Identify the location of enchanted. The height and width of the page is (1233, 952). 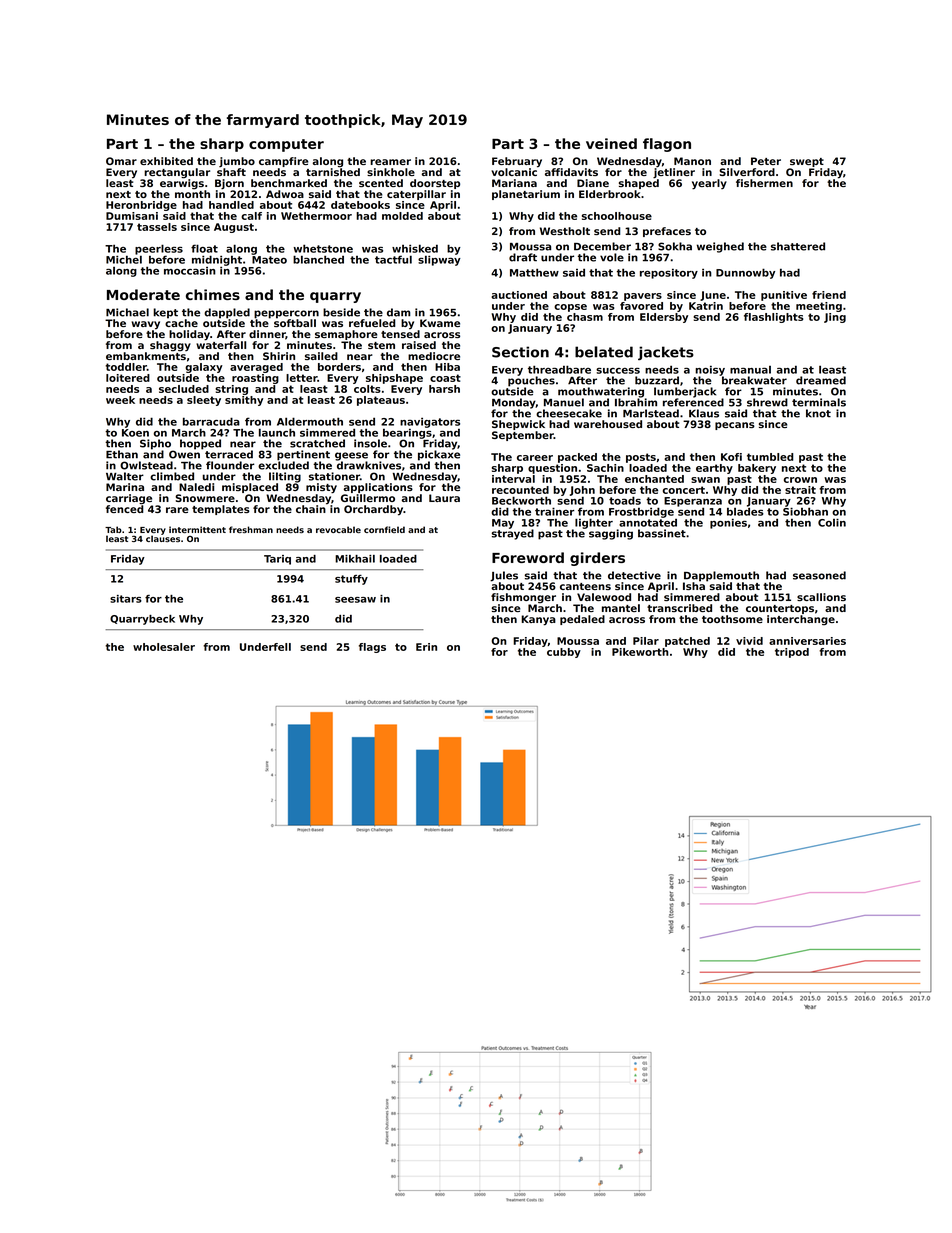
(654, 479).
